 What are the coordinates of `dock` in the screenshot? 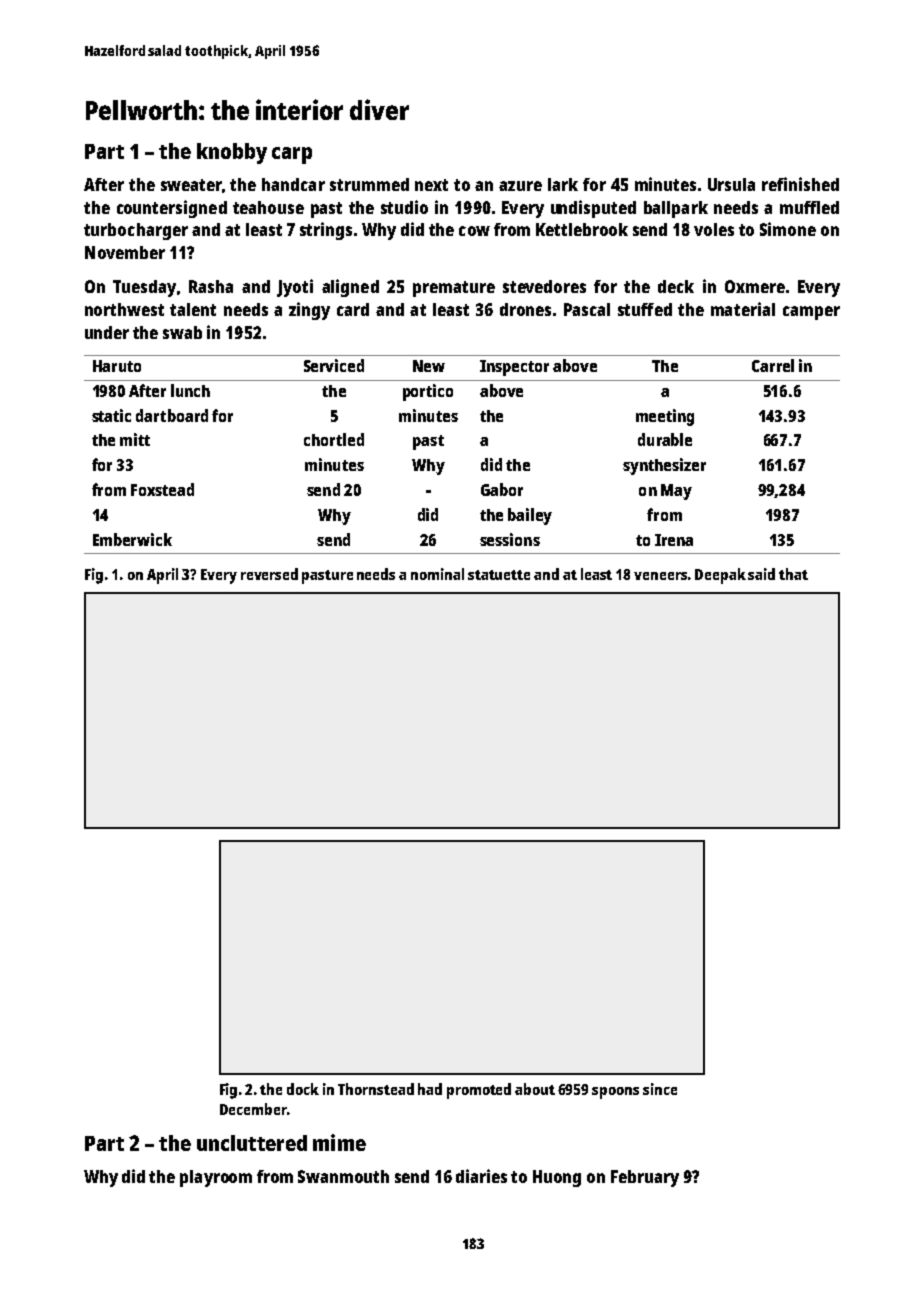 It's located at (303, 1089).
